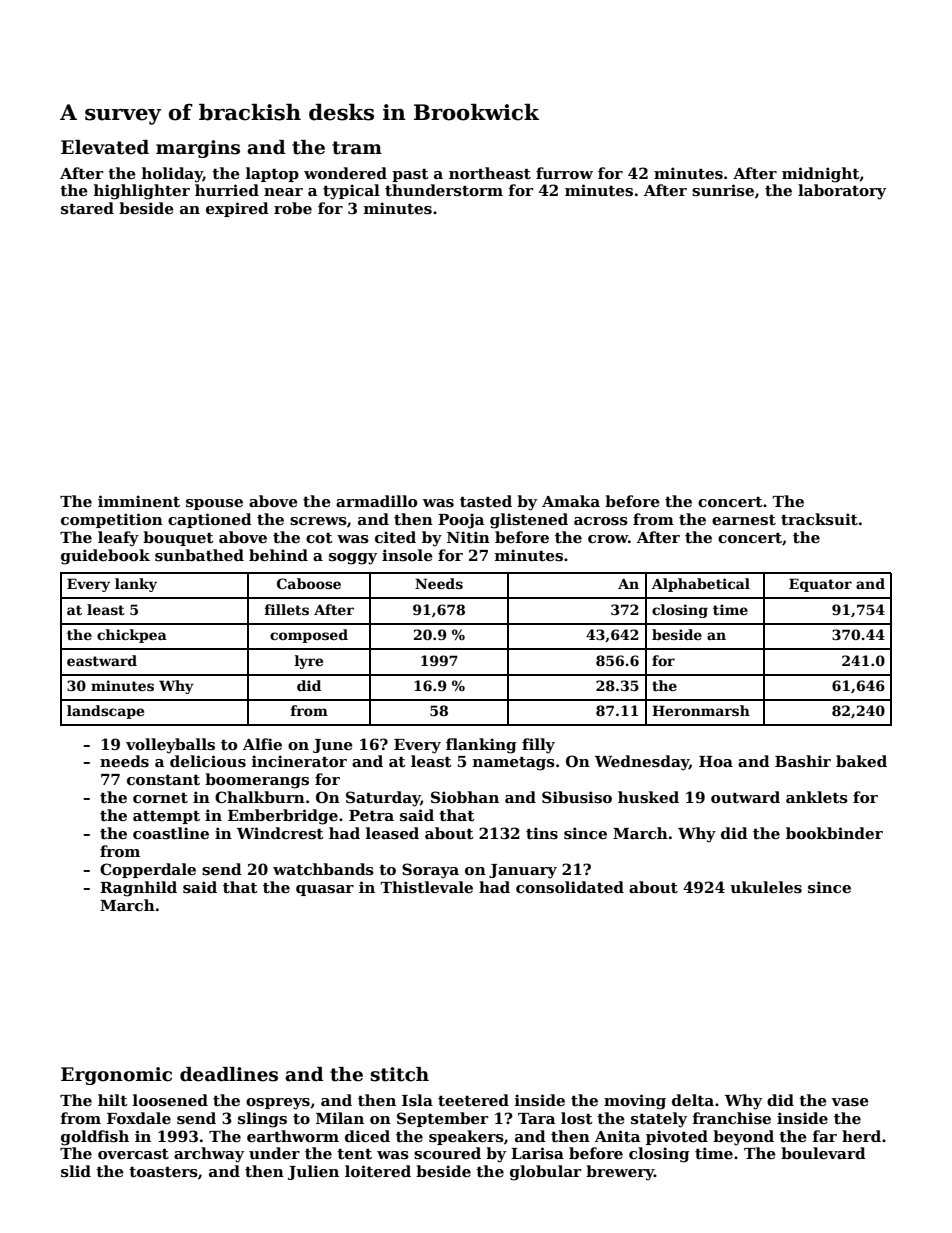 The width and height of the document is (952, 1233). I want to click on Alphabetical, so click(701, 585).
